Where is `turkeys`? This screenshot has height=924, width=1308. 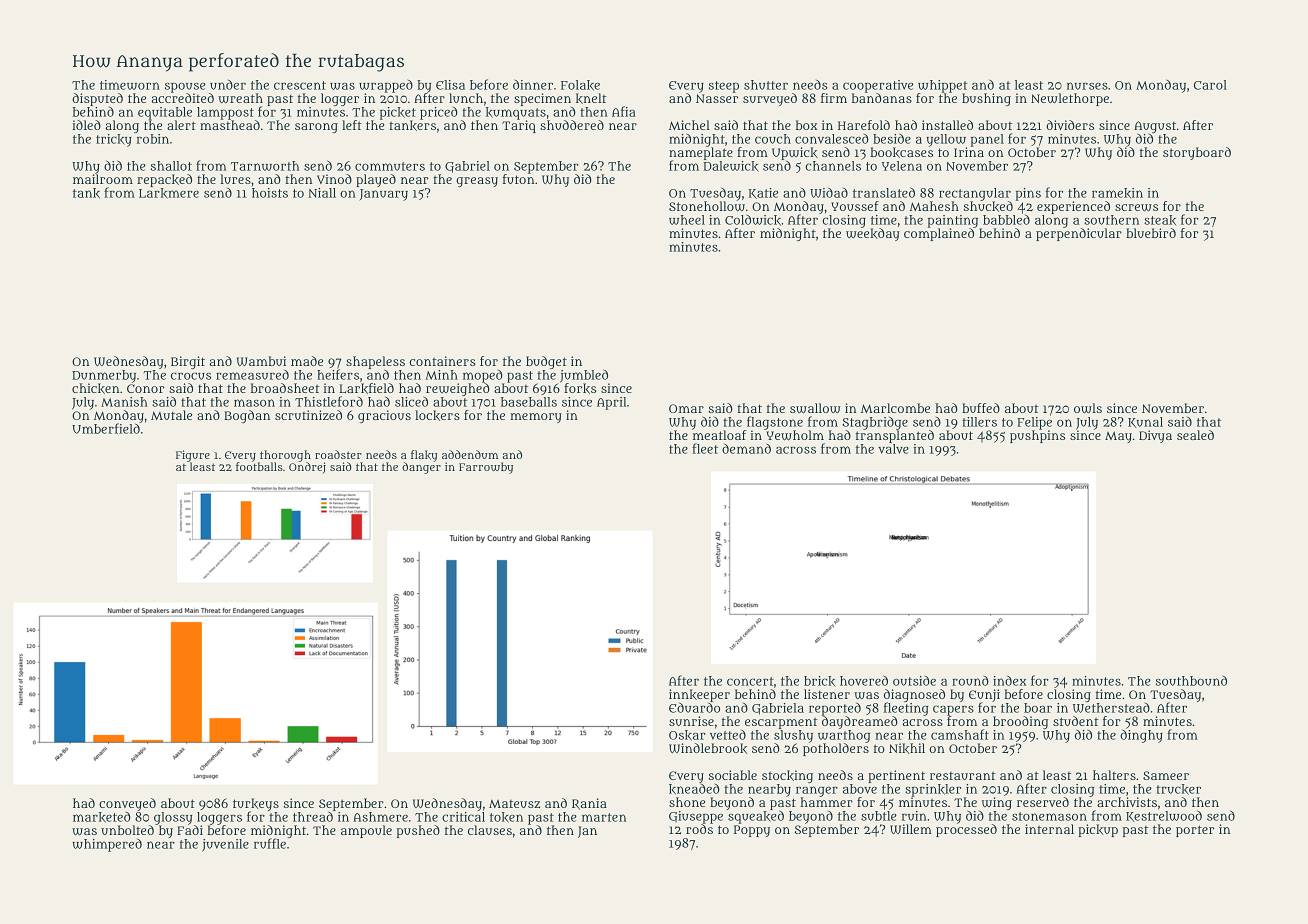
turkeys is located at coordinates (256, 805).
